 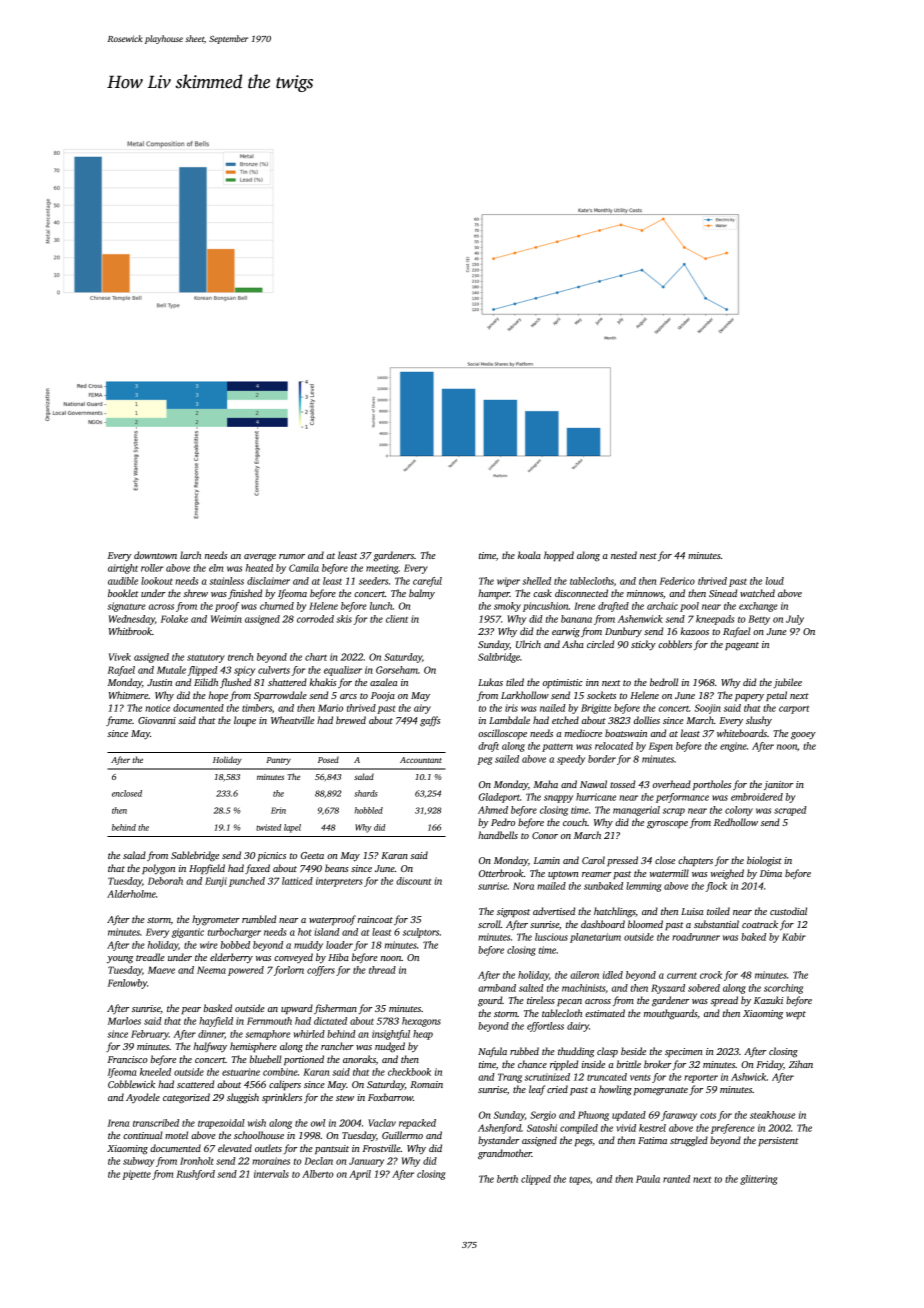 I want to click on Federico, so click(x=677, y=581).
